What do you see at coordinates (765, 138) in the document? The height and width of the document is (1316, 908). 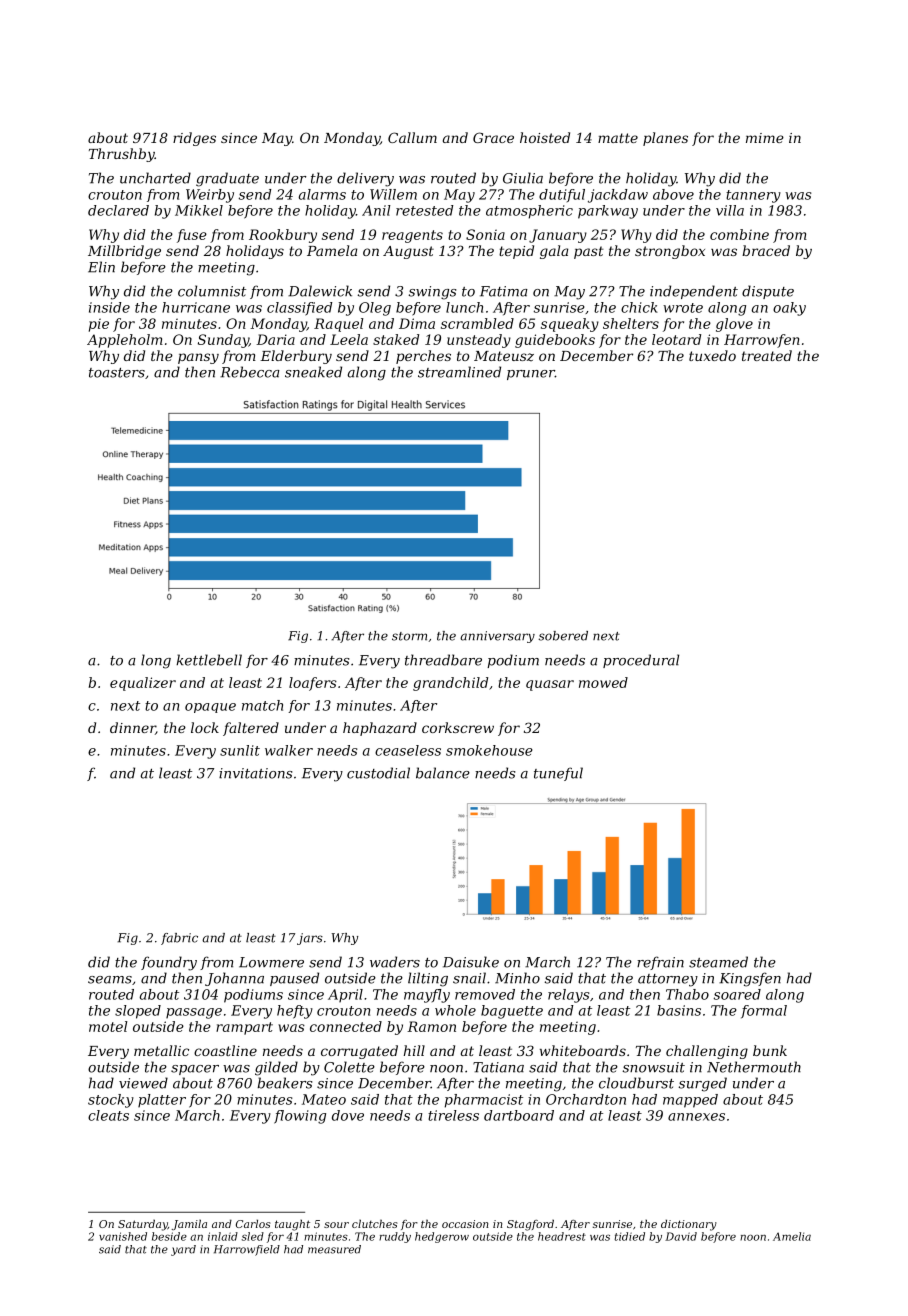 I see `mime` at bounding box center [765, 138].
